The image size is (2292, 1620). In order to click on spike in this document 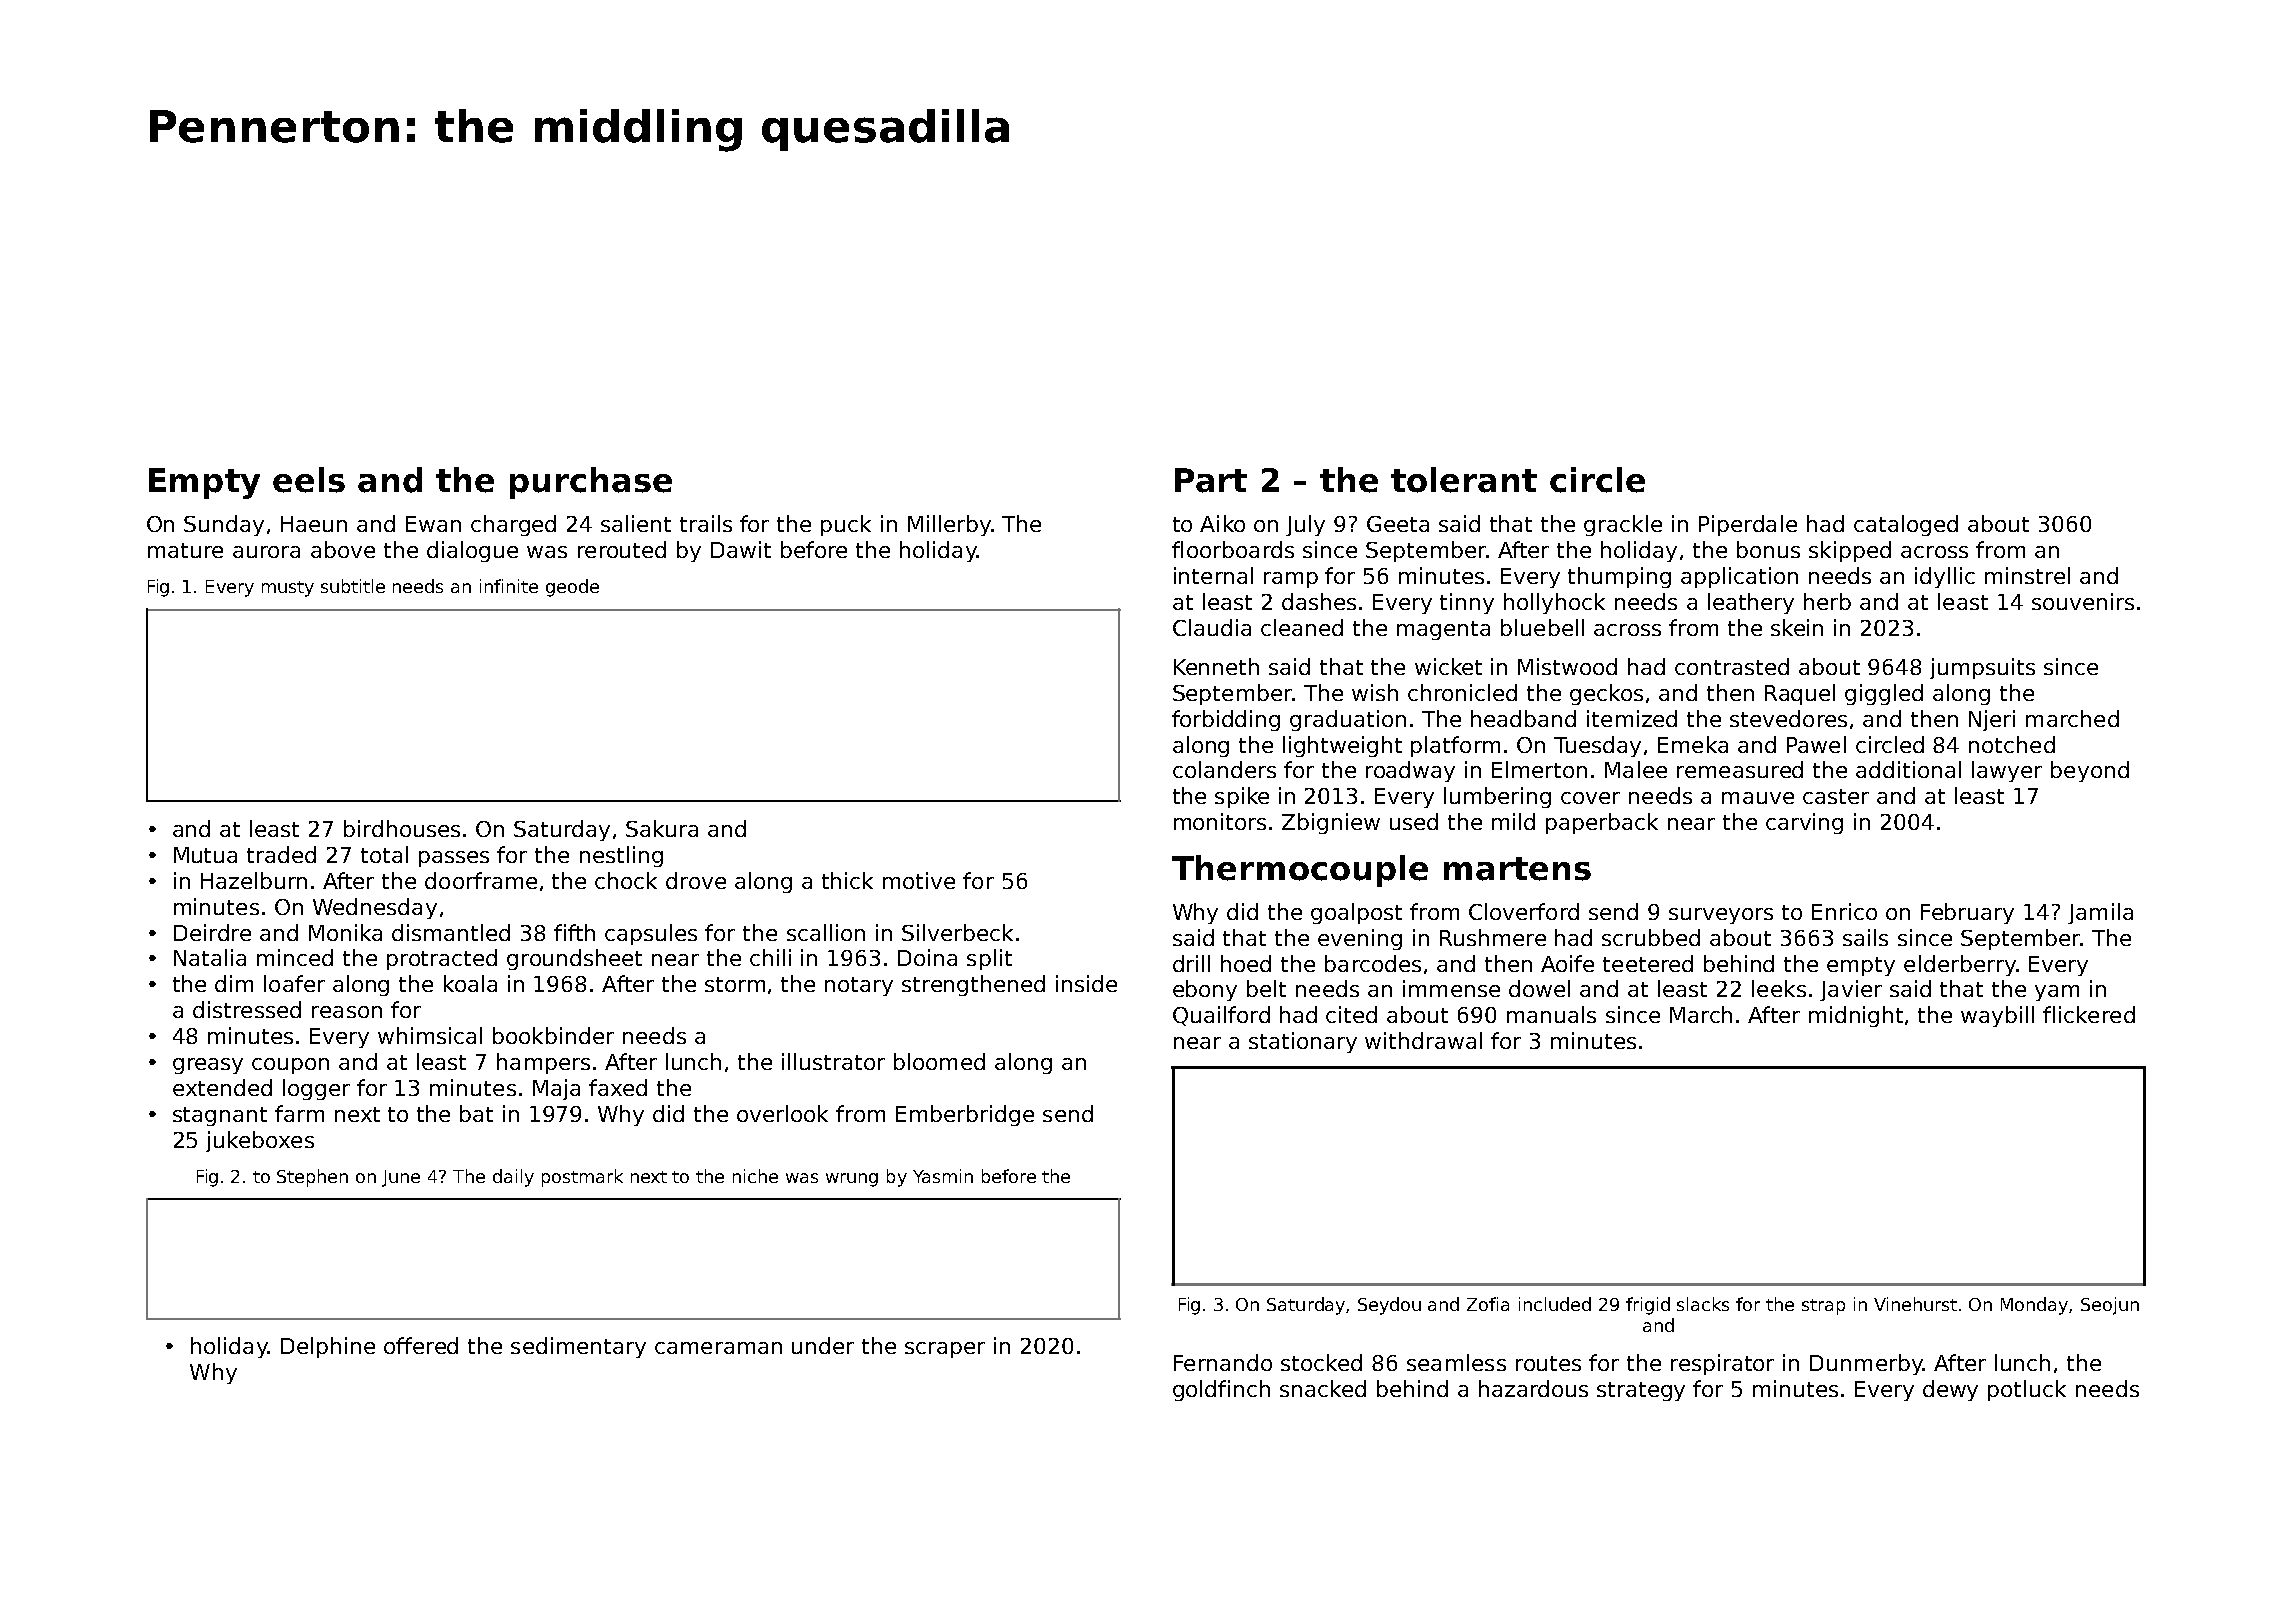, I will do `click(1242, 797)`.
